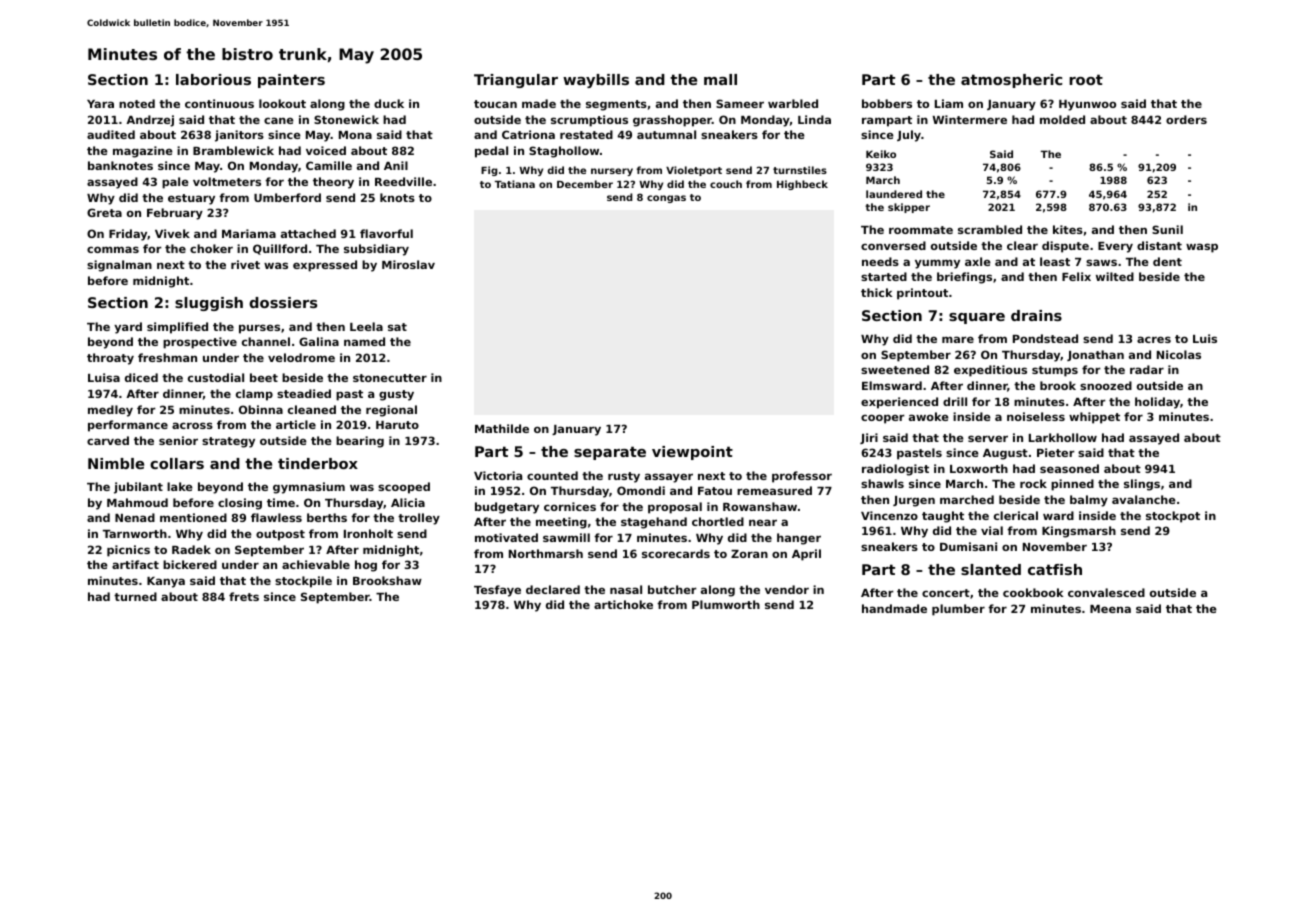  What do you see at coordinates (1167, 229) in the screenshot?
I see `Sunil` at bounding box center [1167, 229].
